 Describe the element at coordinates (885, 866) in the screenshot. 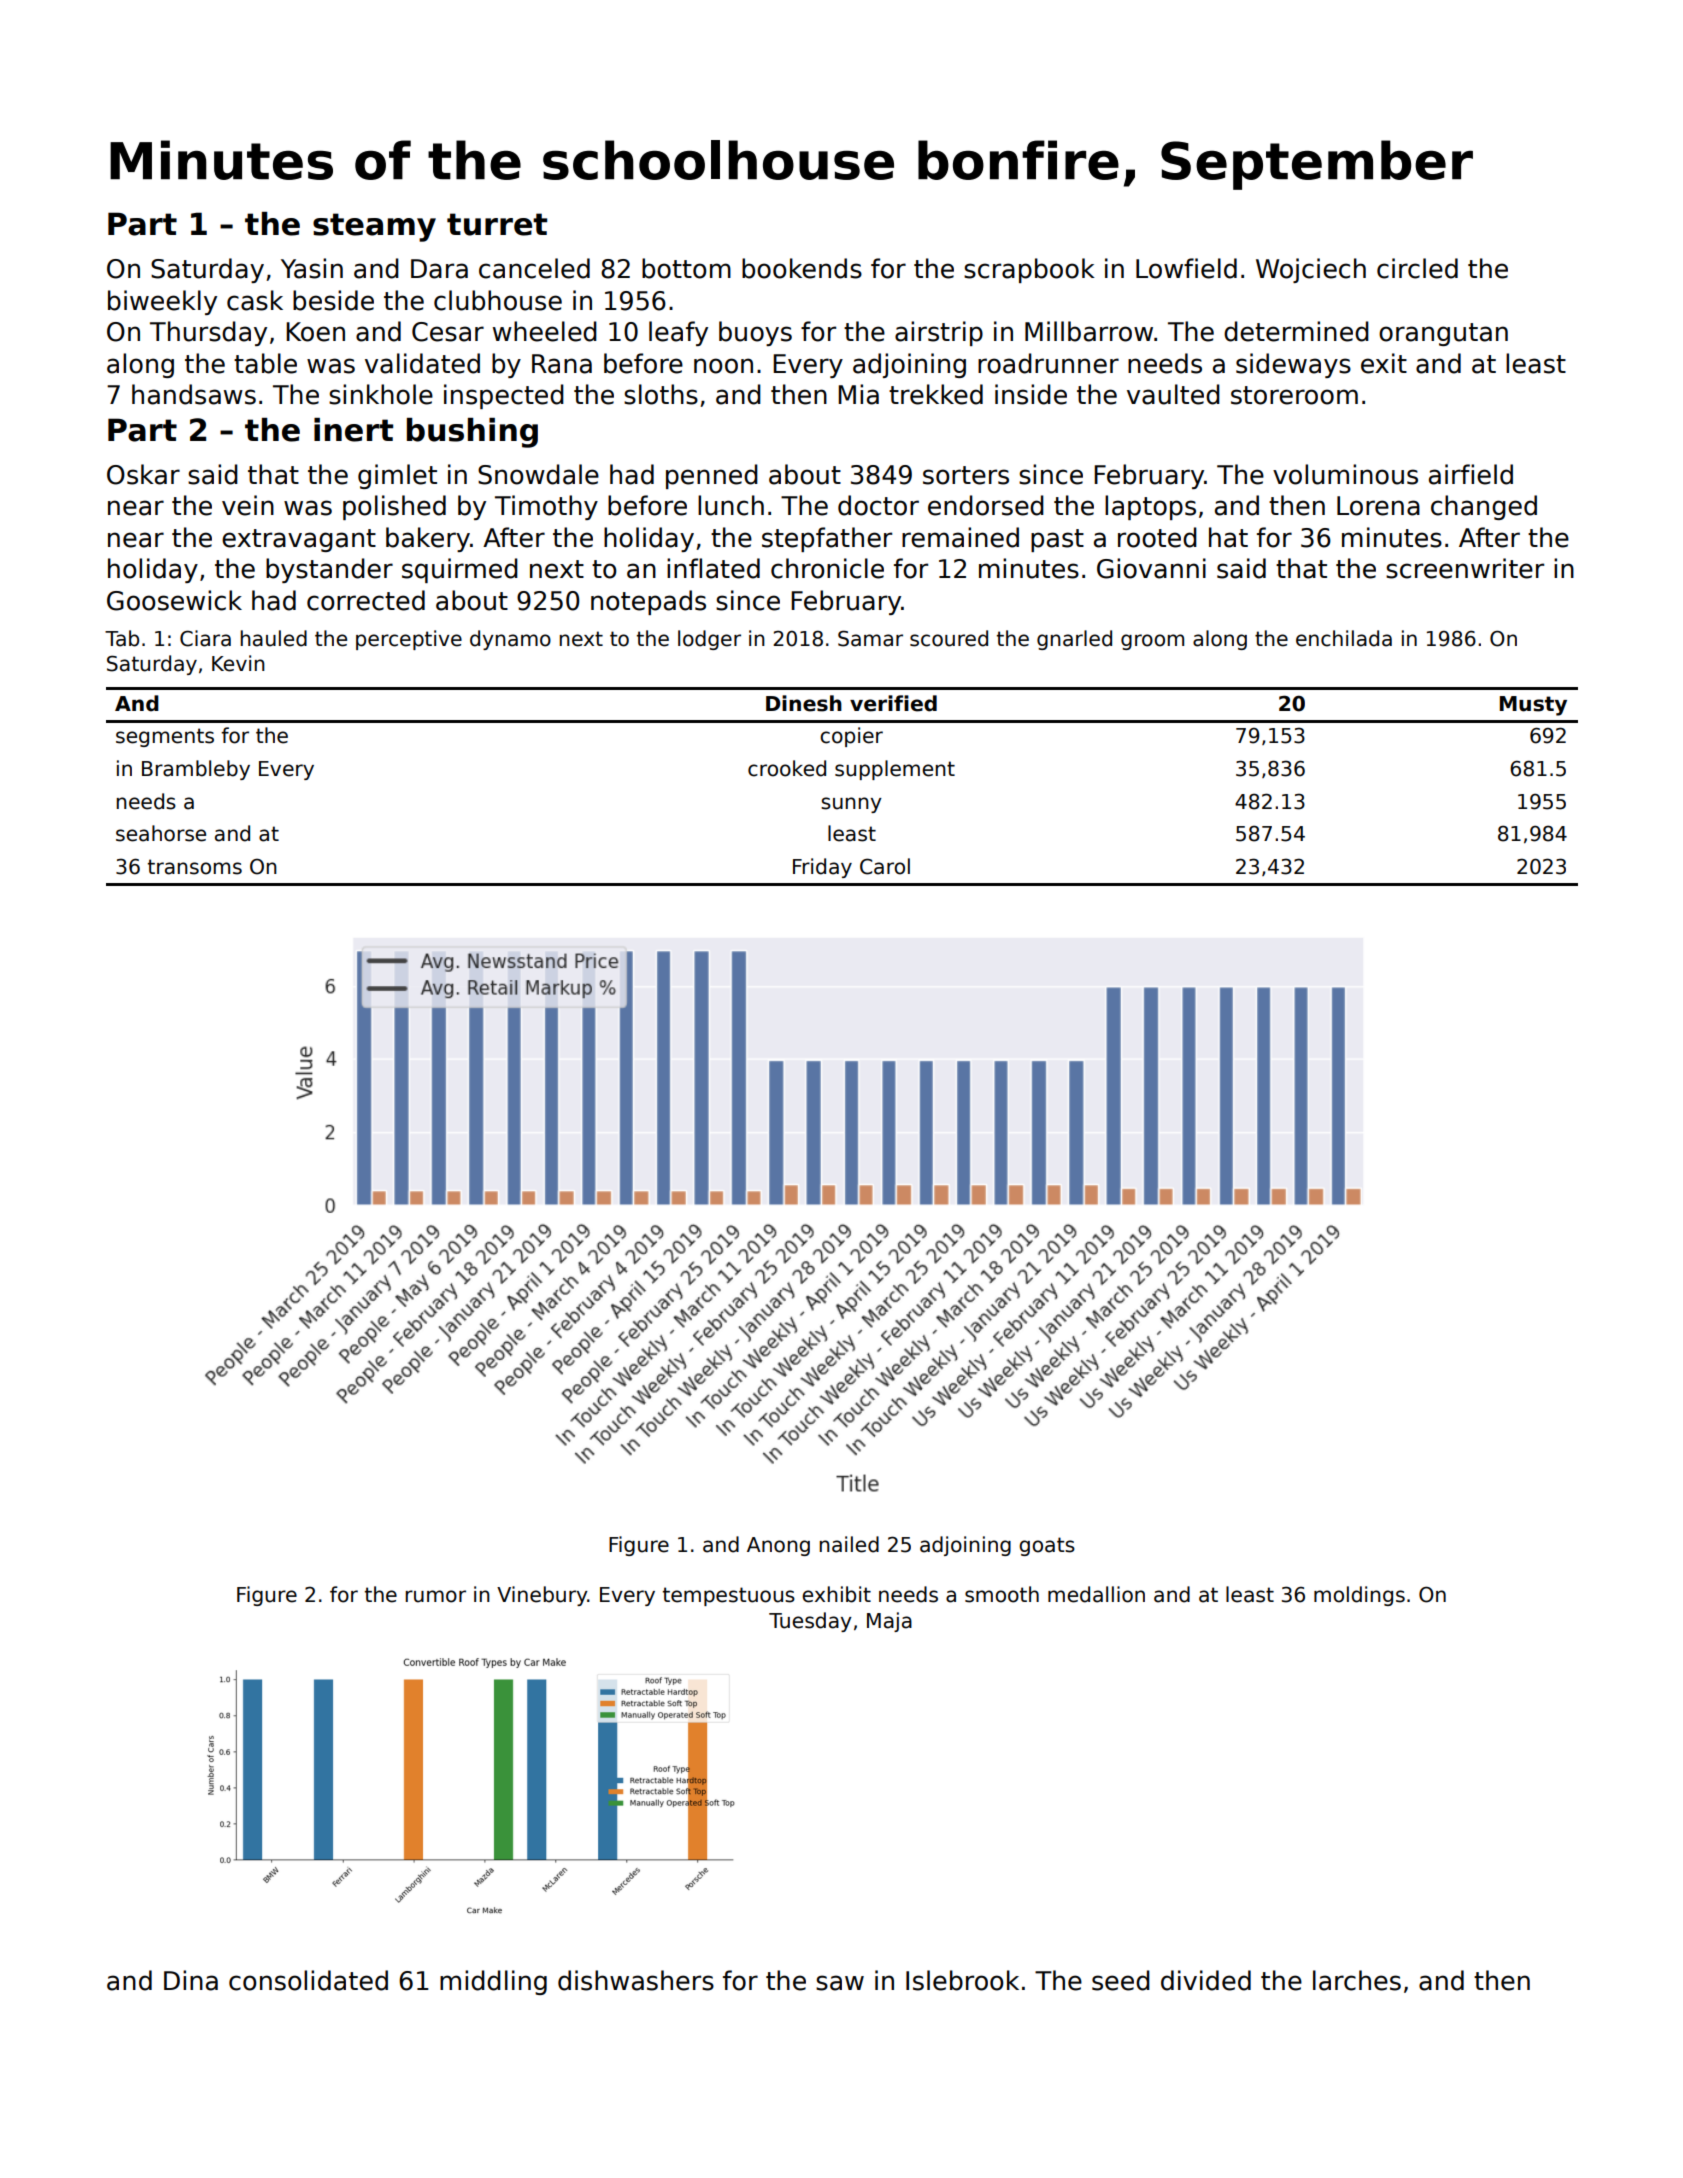

I see `Carol` at that location.
